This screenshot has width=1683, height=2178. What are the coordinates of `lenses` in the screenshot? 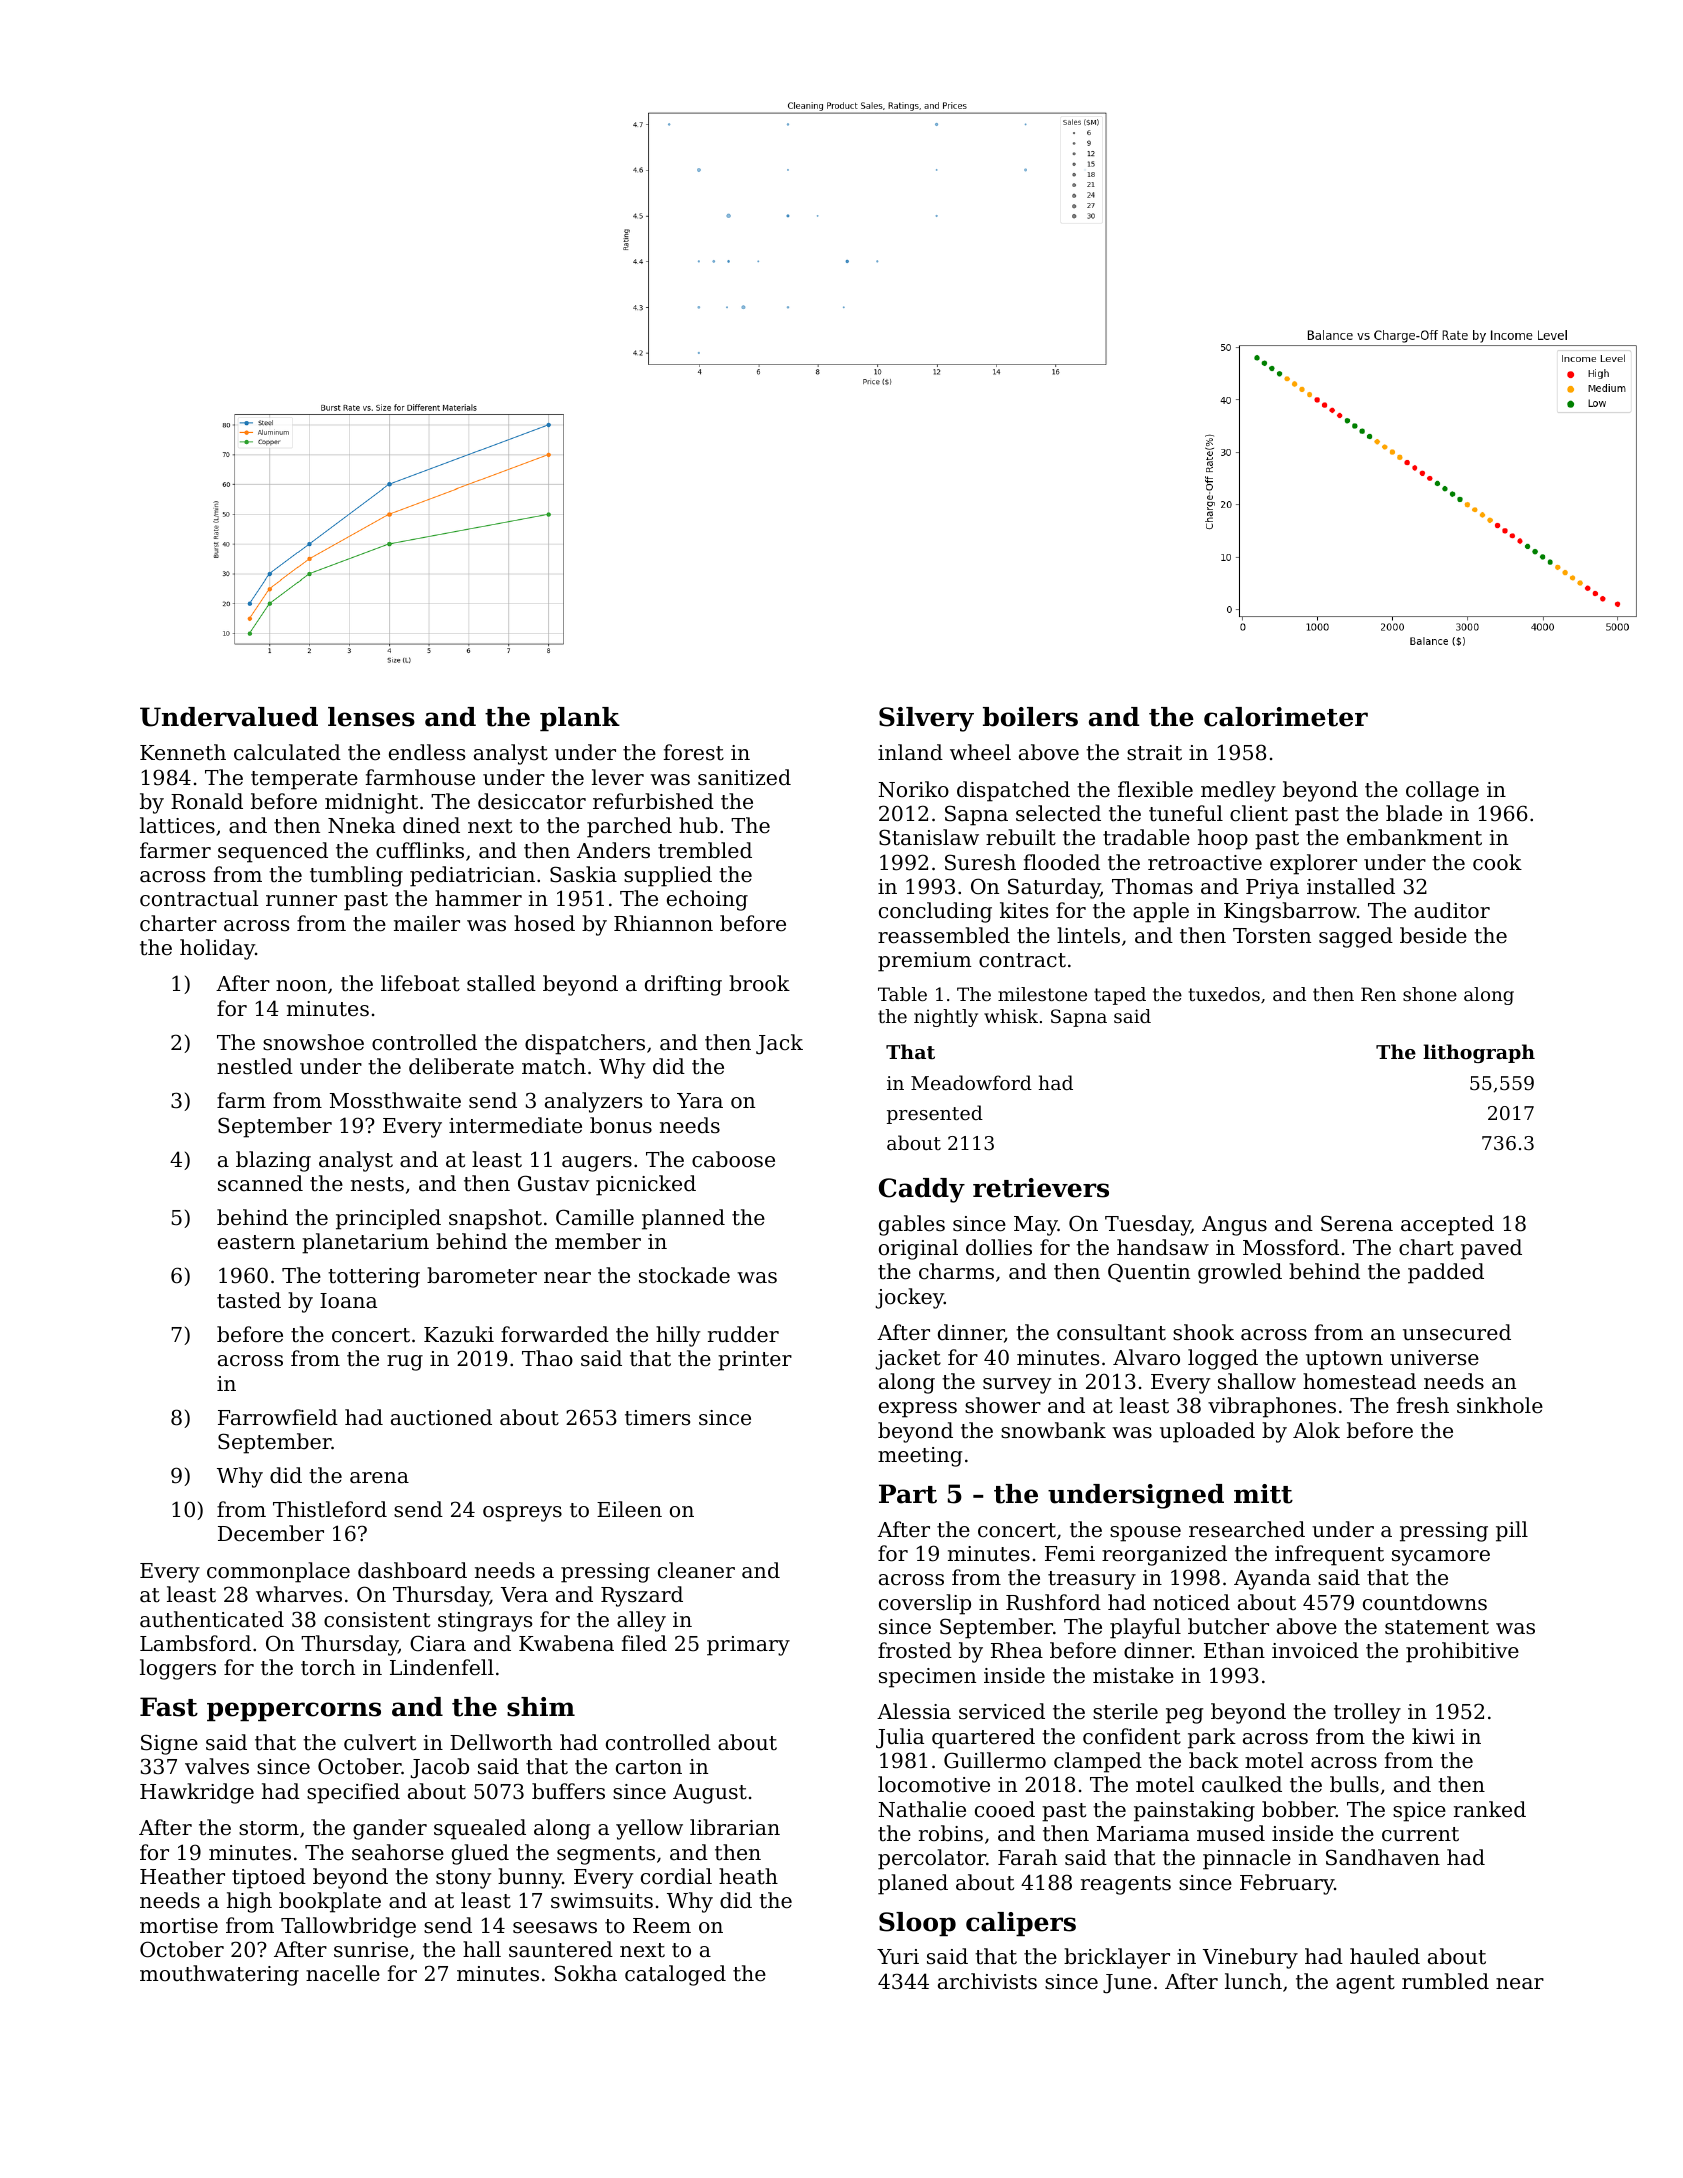 It's located at (371, 717).
